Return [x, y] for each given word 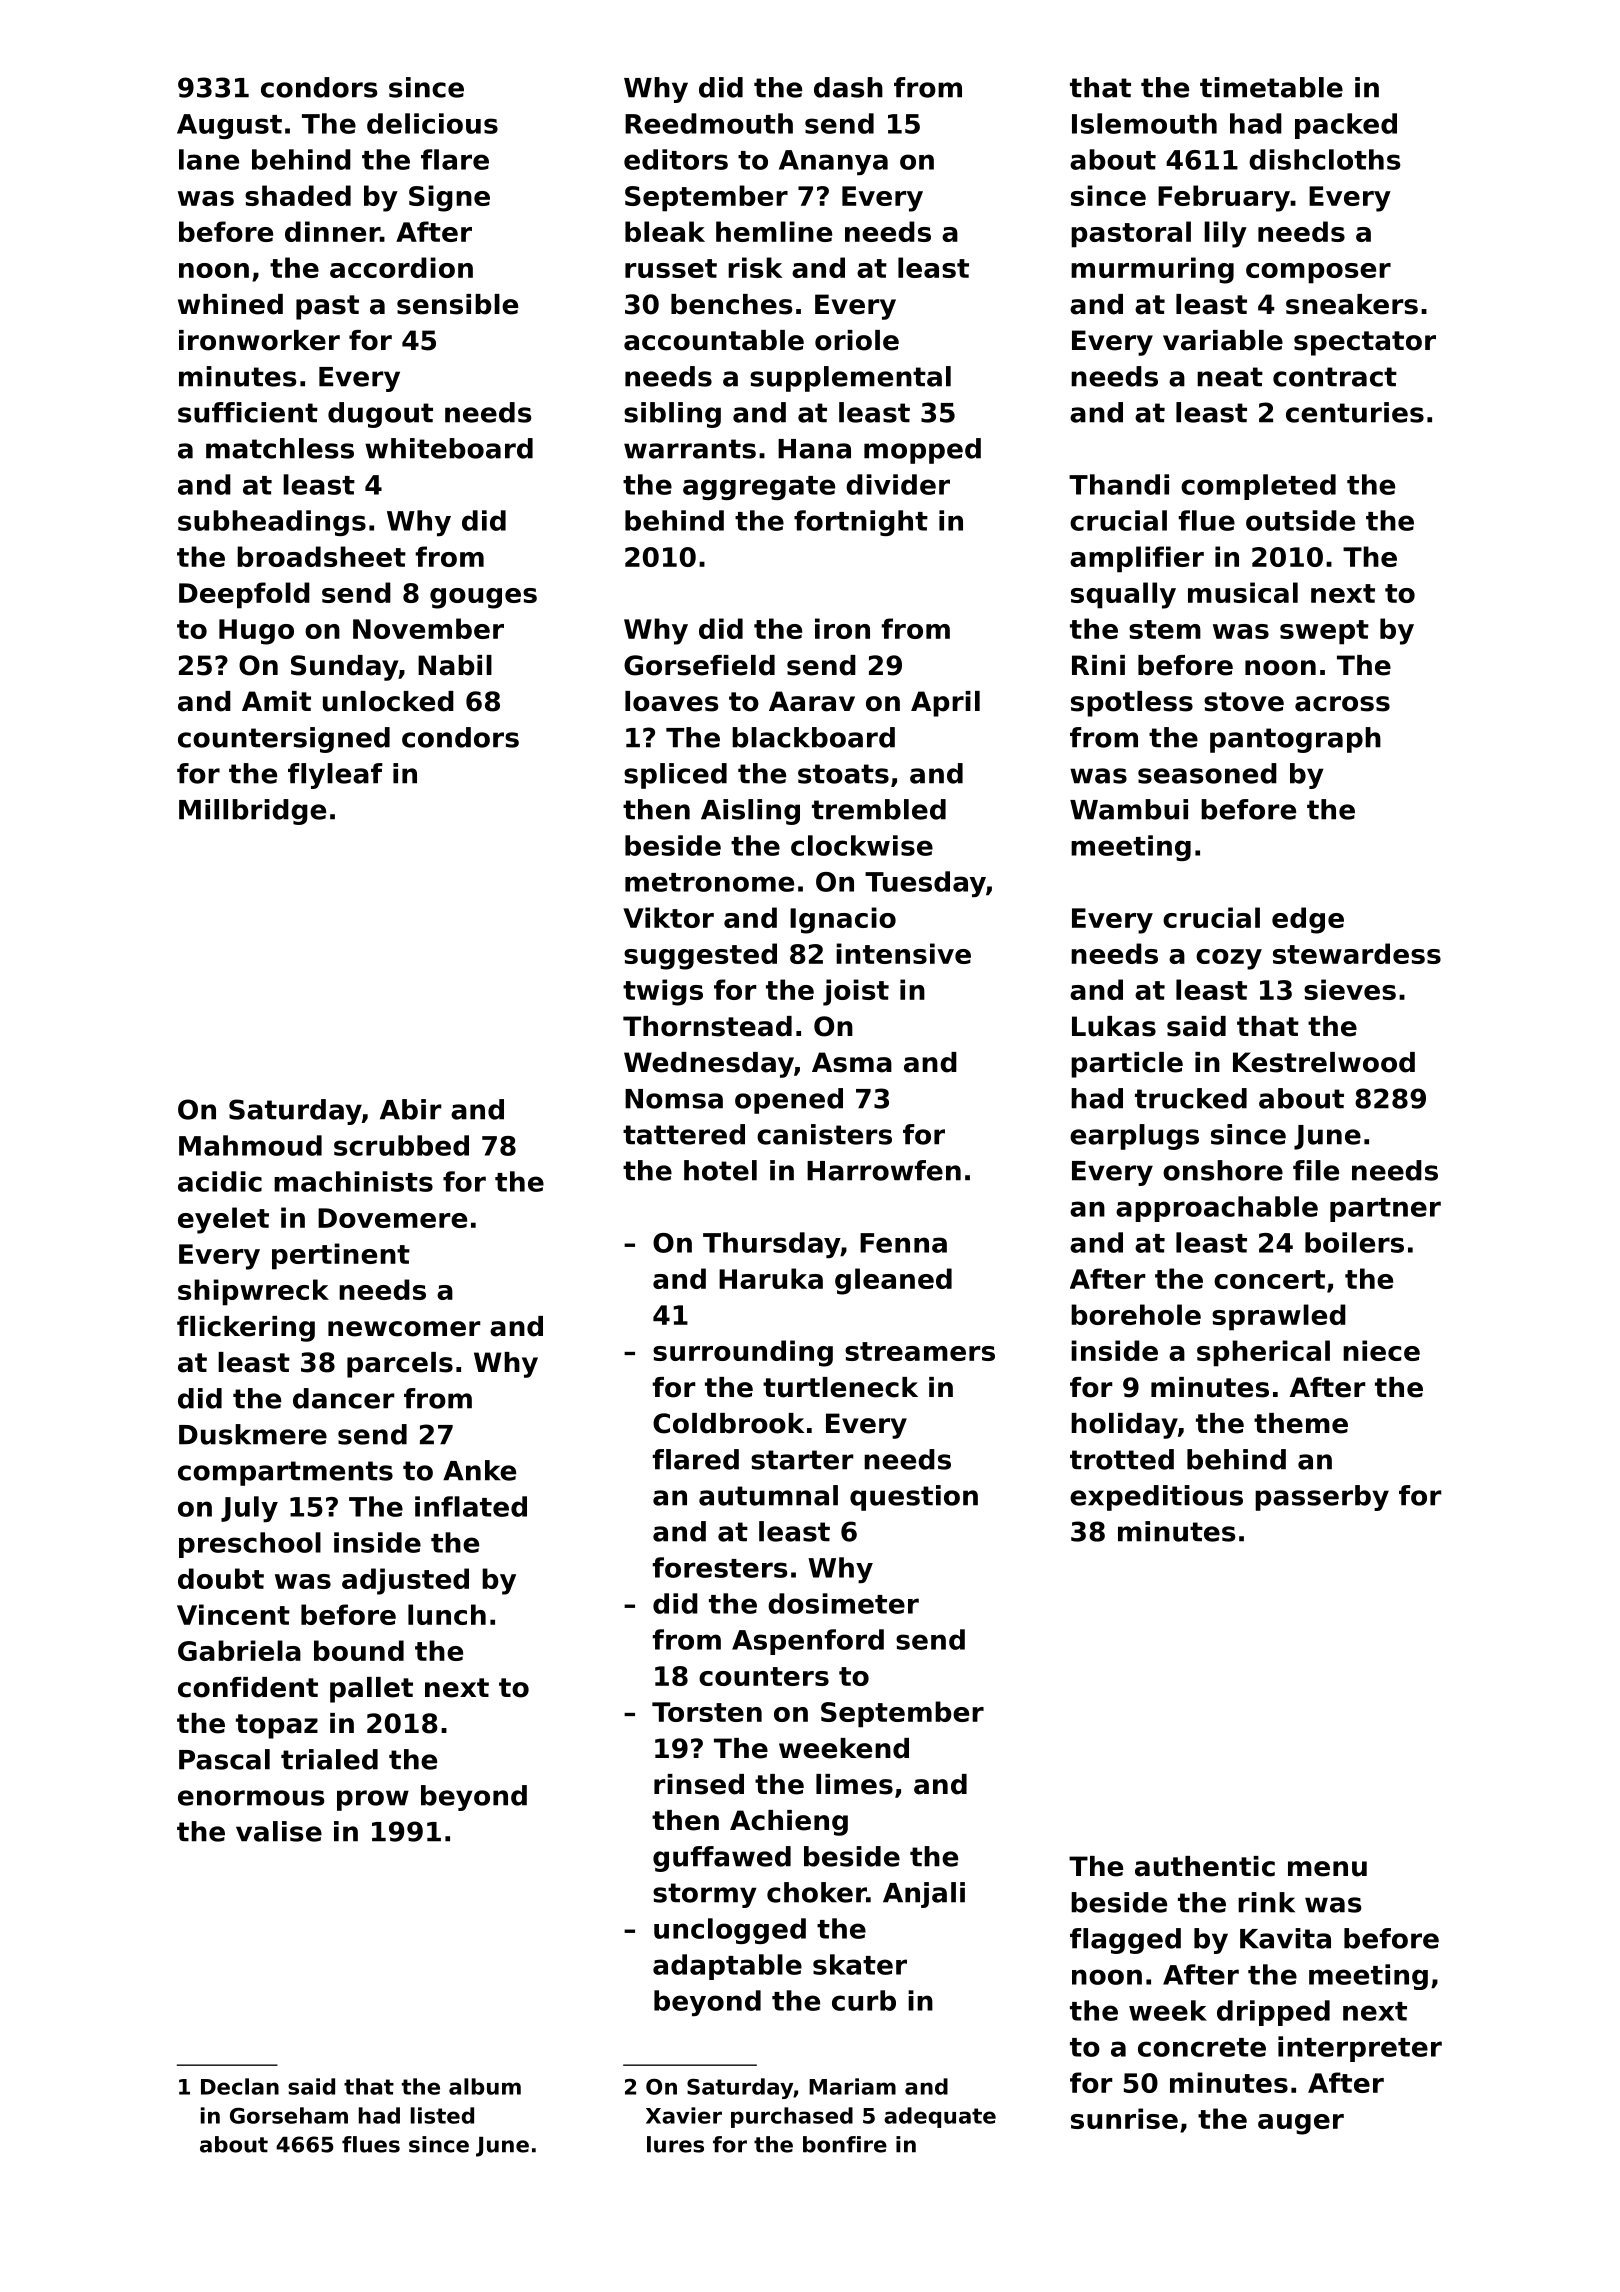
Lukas [1114, 1026]
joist [856, 992]
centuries [1355, 412]
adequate [940, 2117]
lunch [447, 1614]
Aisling [750, 812]
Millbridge [252, 812]
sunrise [1124, 2118]
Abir [411, 1109]
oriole [857, 340]
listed [442, 2115]
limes [854, 1784]
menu [1327, 1869]
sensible [457, 304]
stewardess [1357, 953]
